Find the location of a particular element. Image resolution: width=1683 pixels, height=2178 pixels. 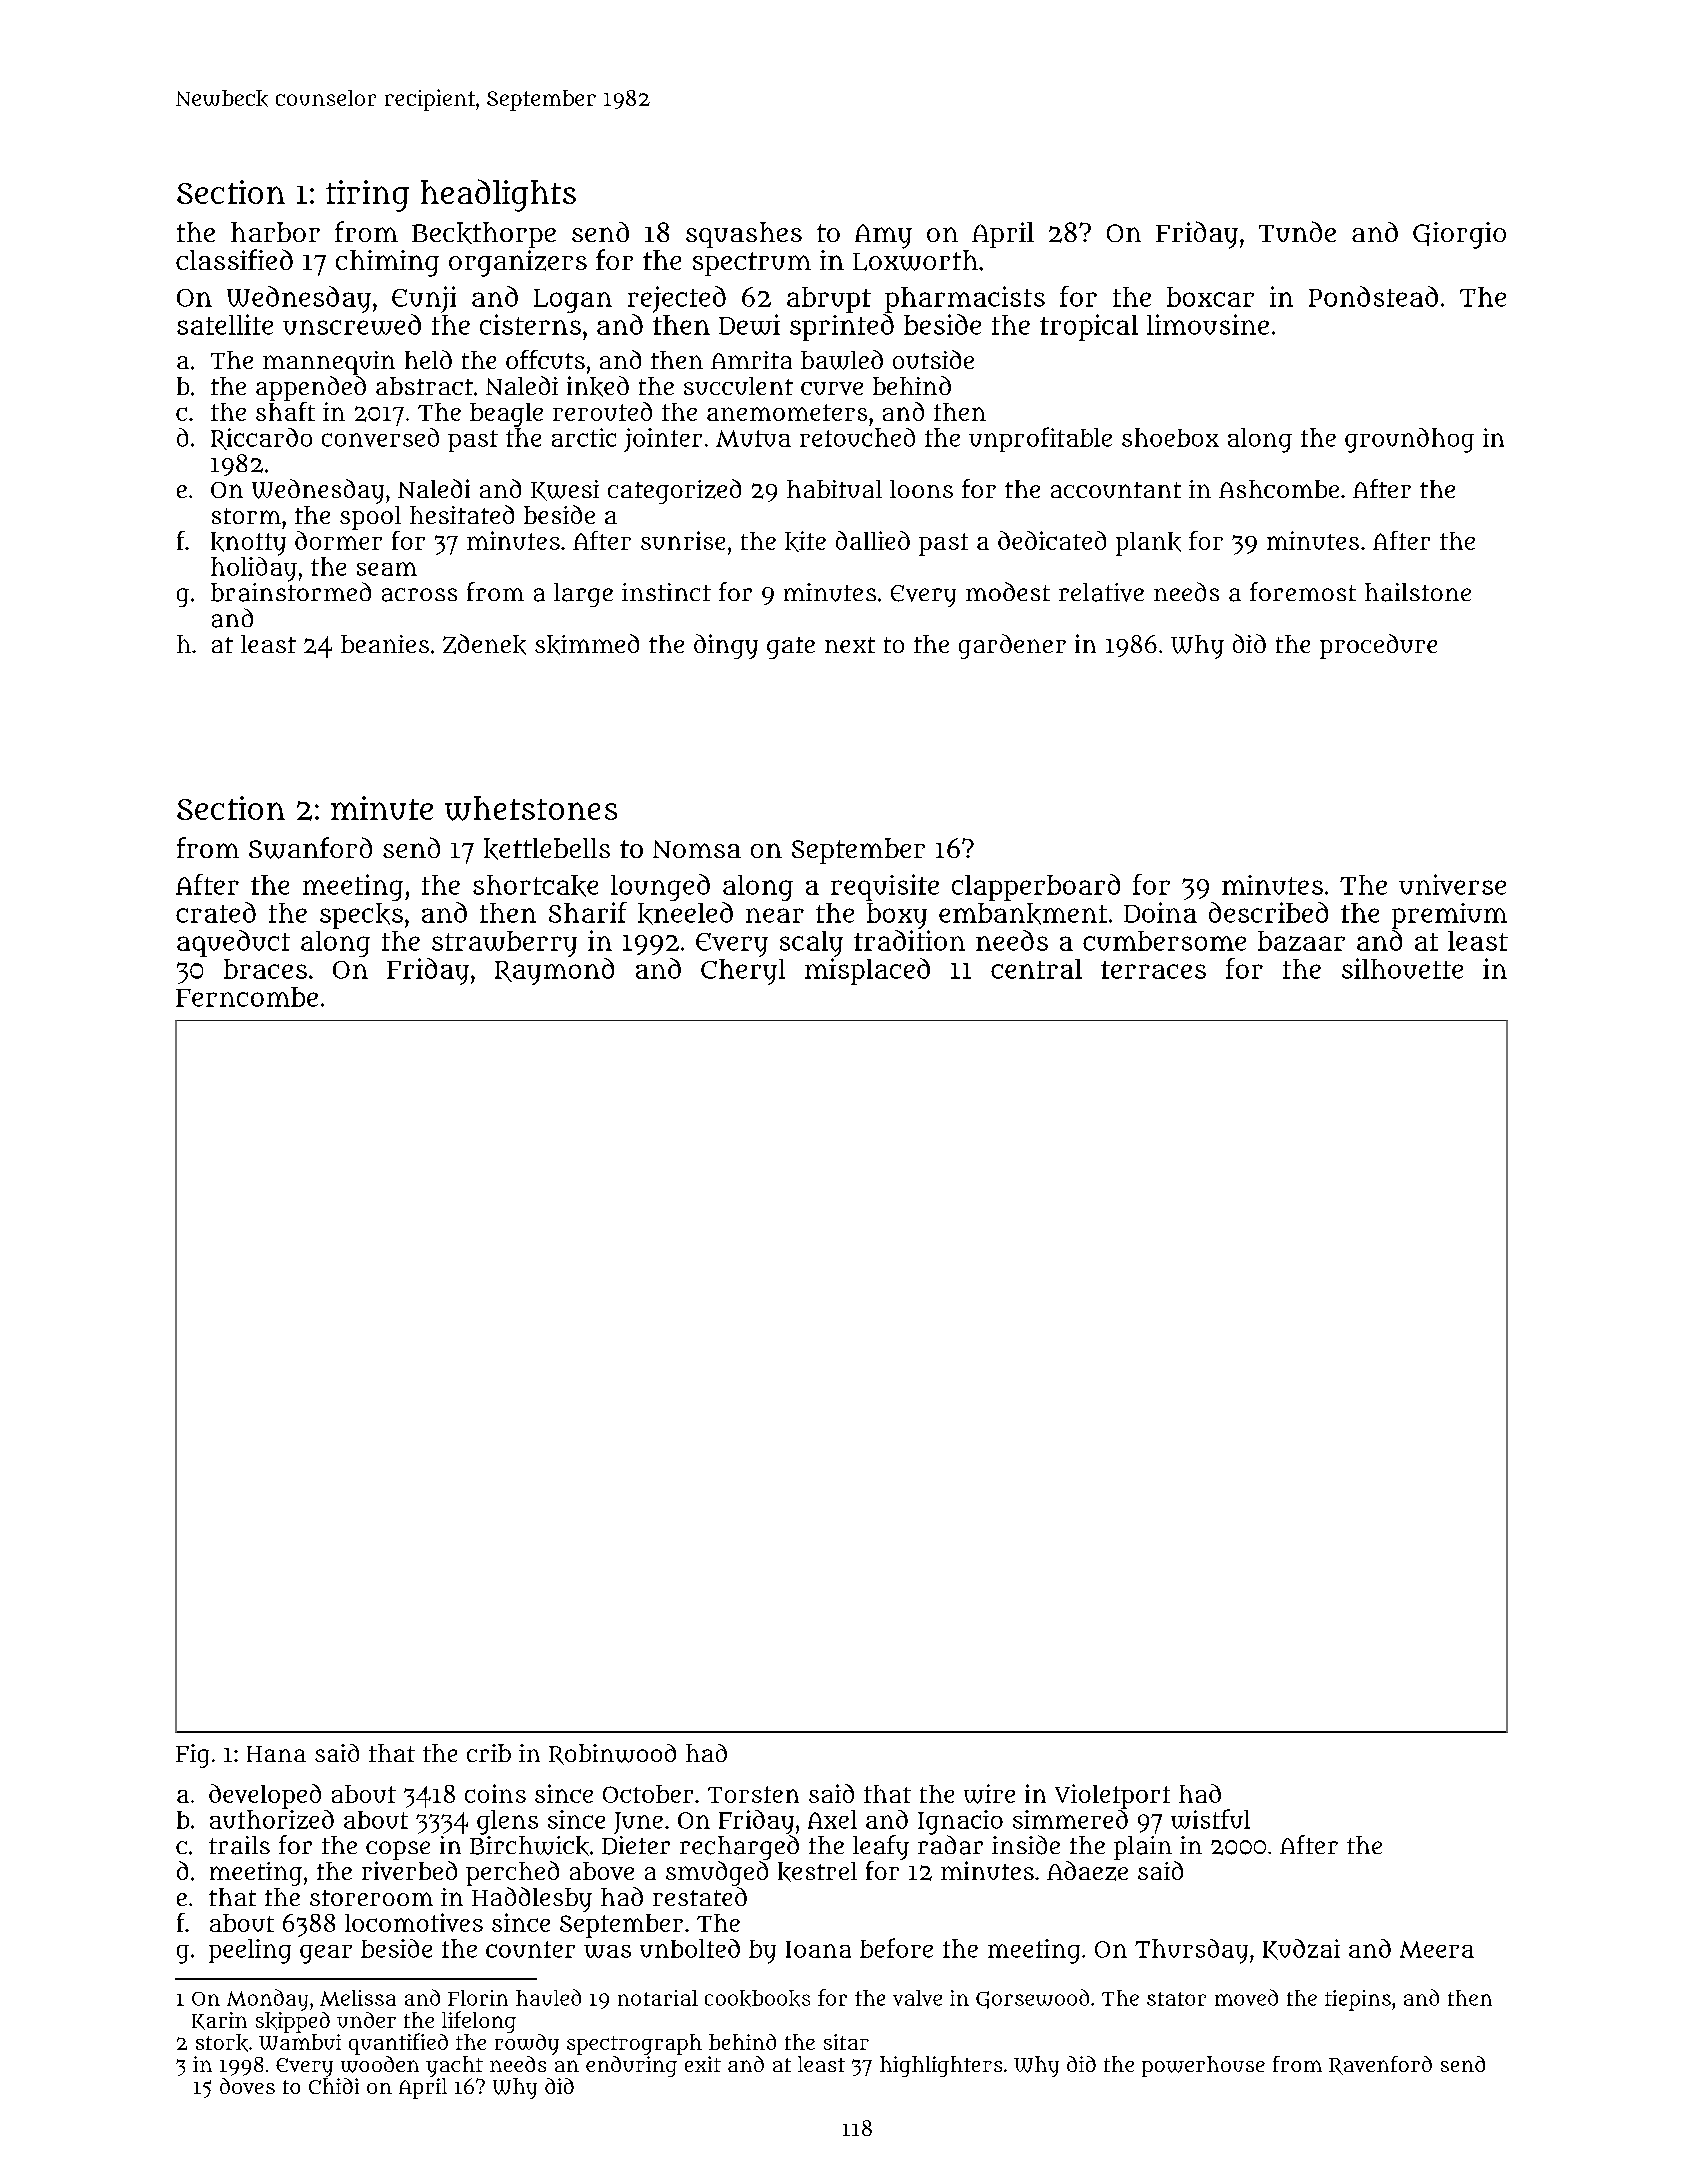

Robinwood is located at coordinates (612, 1754).
